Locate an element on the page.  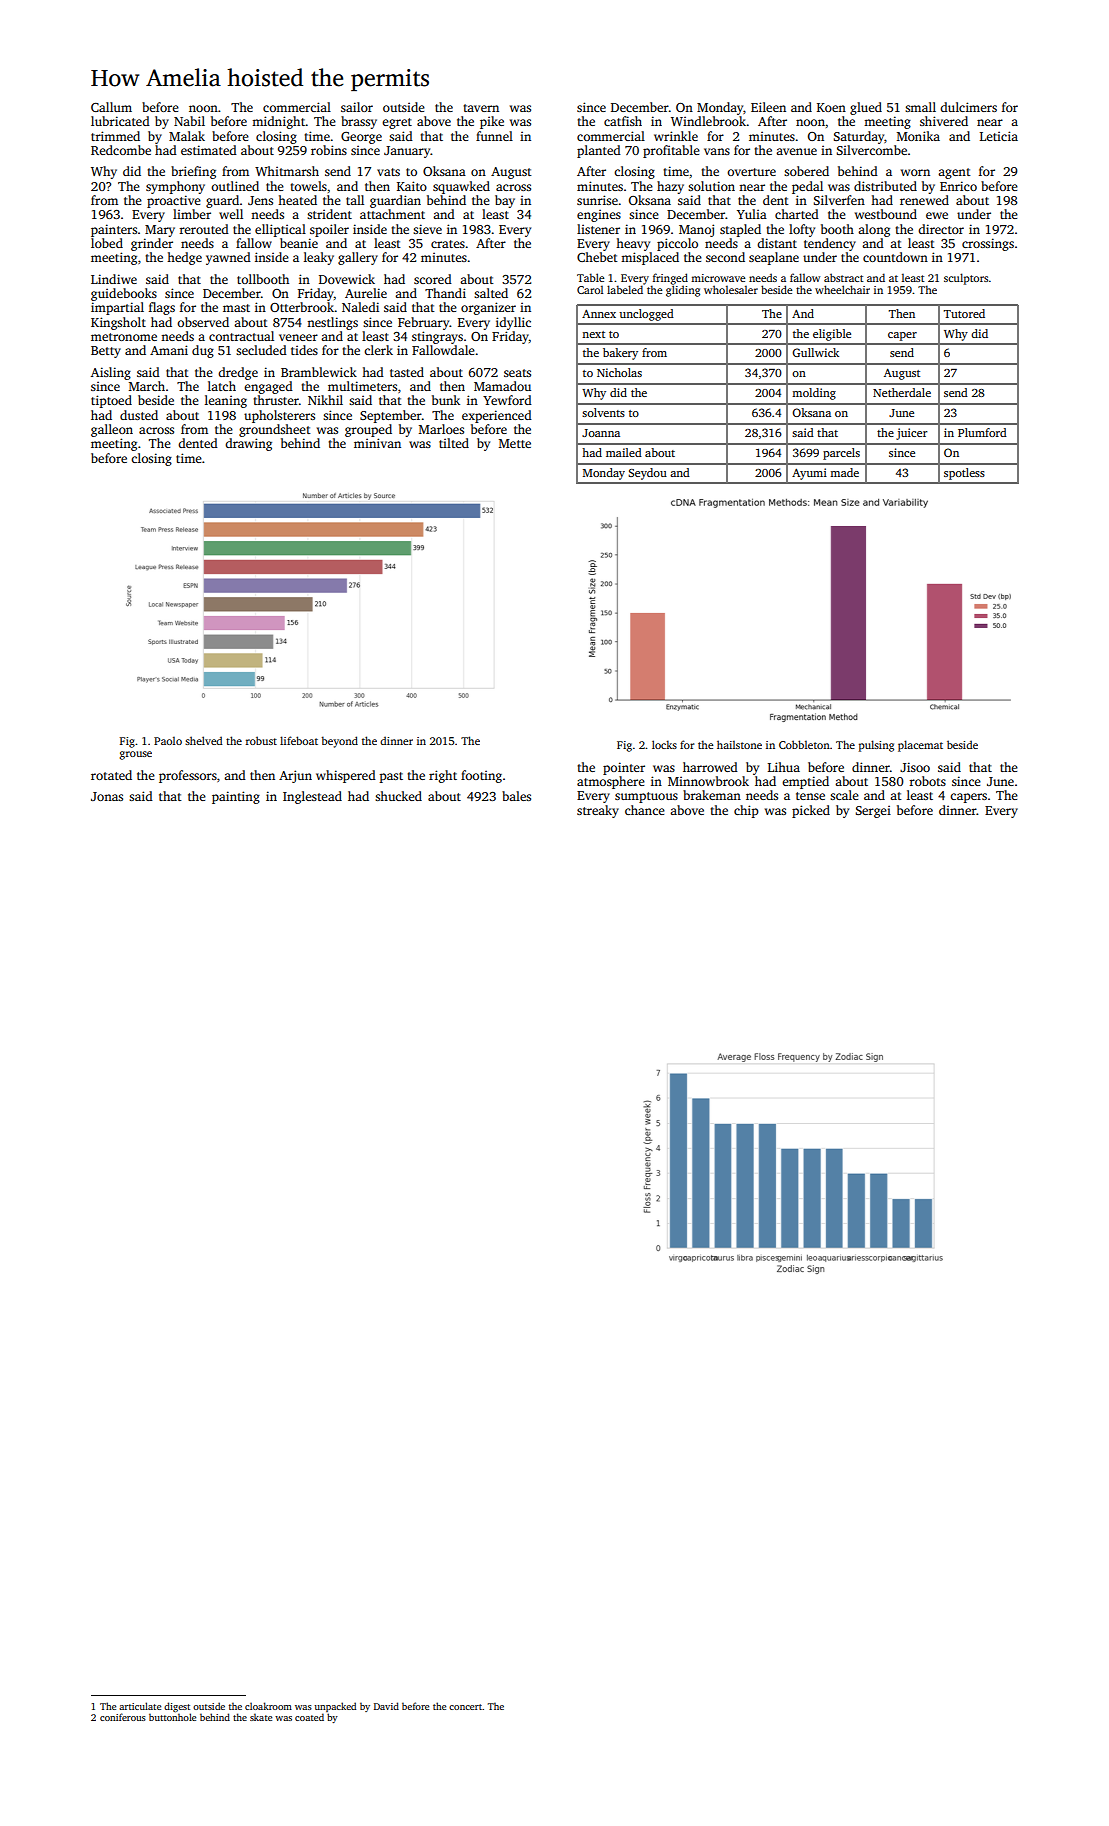
David is located at coordinates (386, 1706).
